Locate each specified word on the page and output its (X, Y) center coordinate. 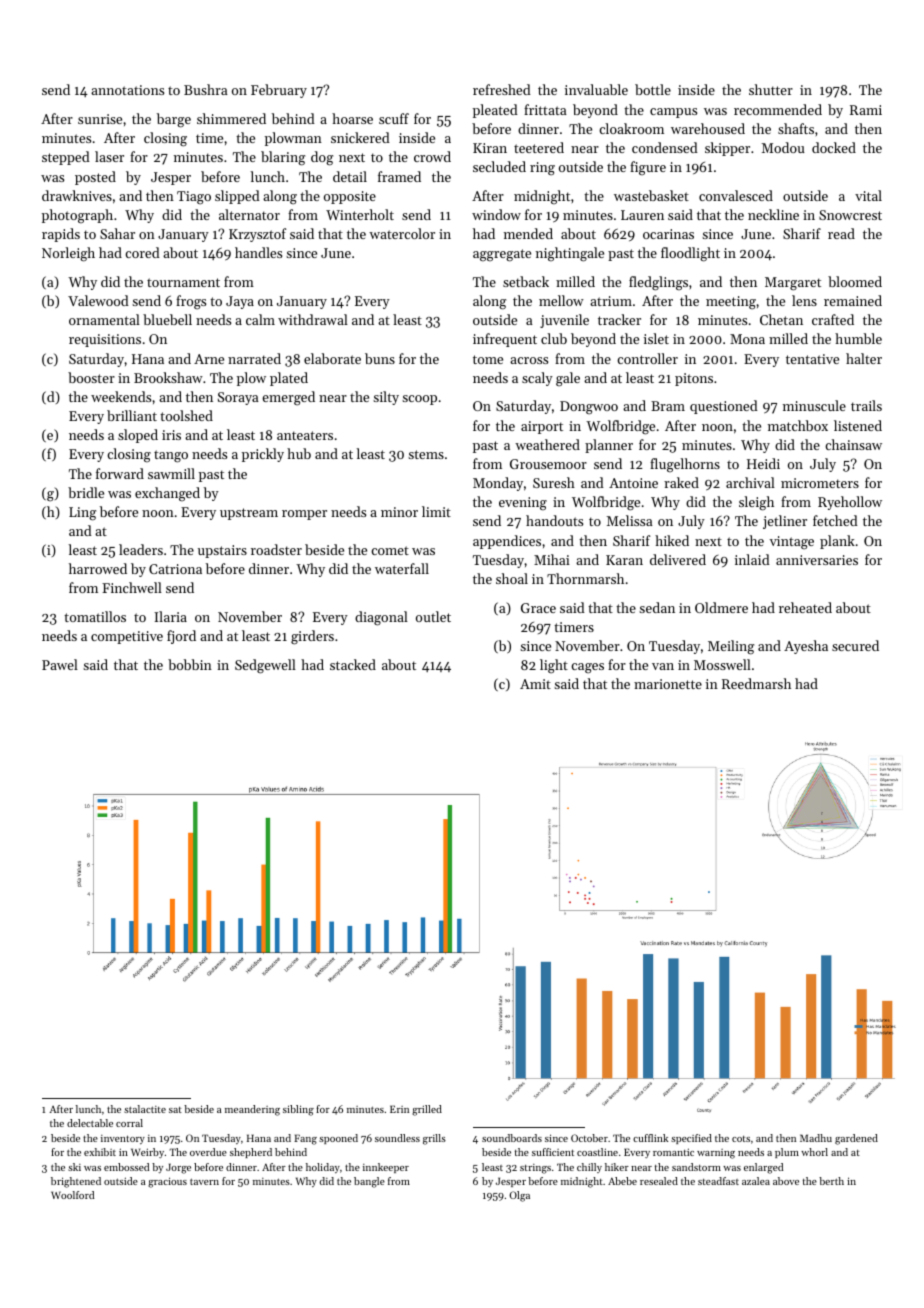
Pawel (60, 664)
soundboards (512, 1138)
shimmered (231, 118)
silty (386, 398)
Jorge (178, 1168)
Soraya (238, 398)
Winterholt (360, 214)
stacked (353, 664)
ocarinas (668, 234)
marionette (668, 684)
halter (864, 358)
